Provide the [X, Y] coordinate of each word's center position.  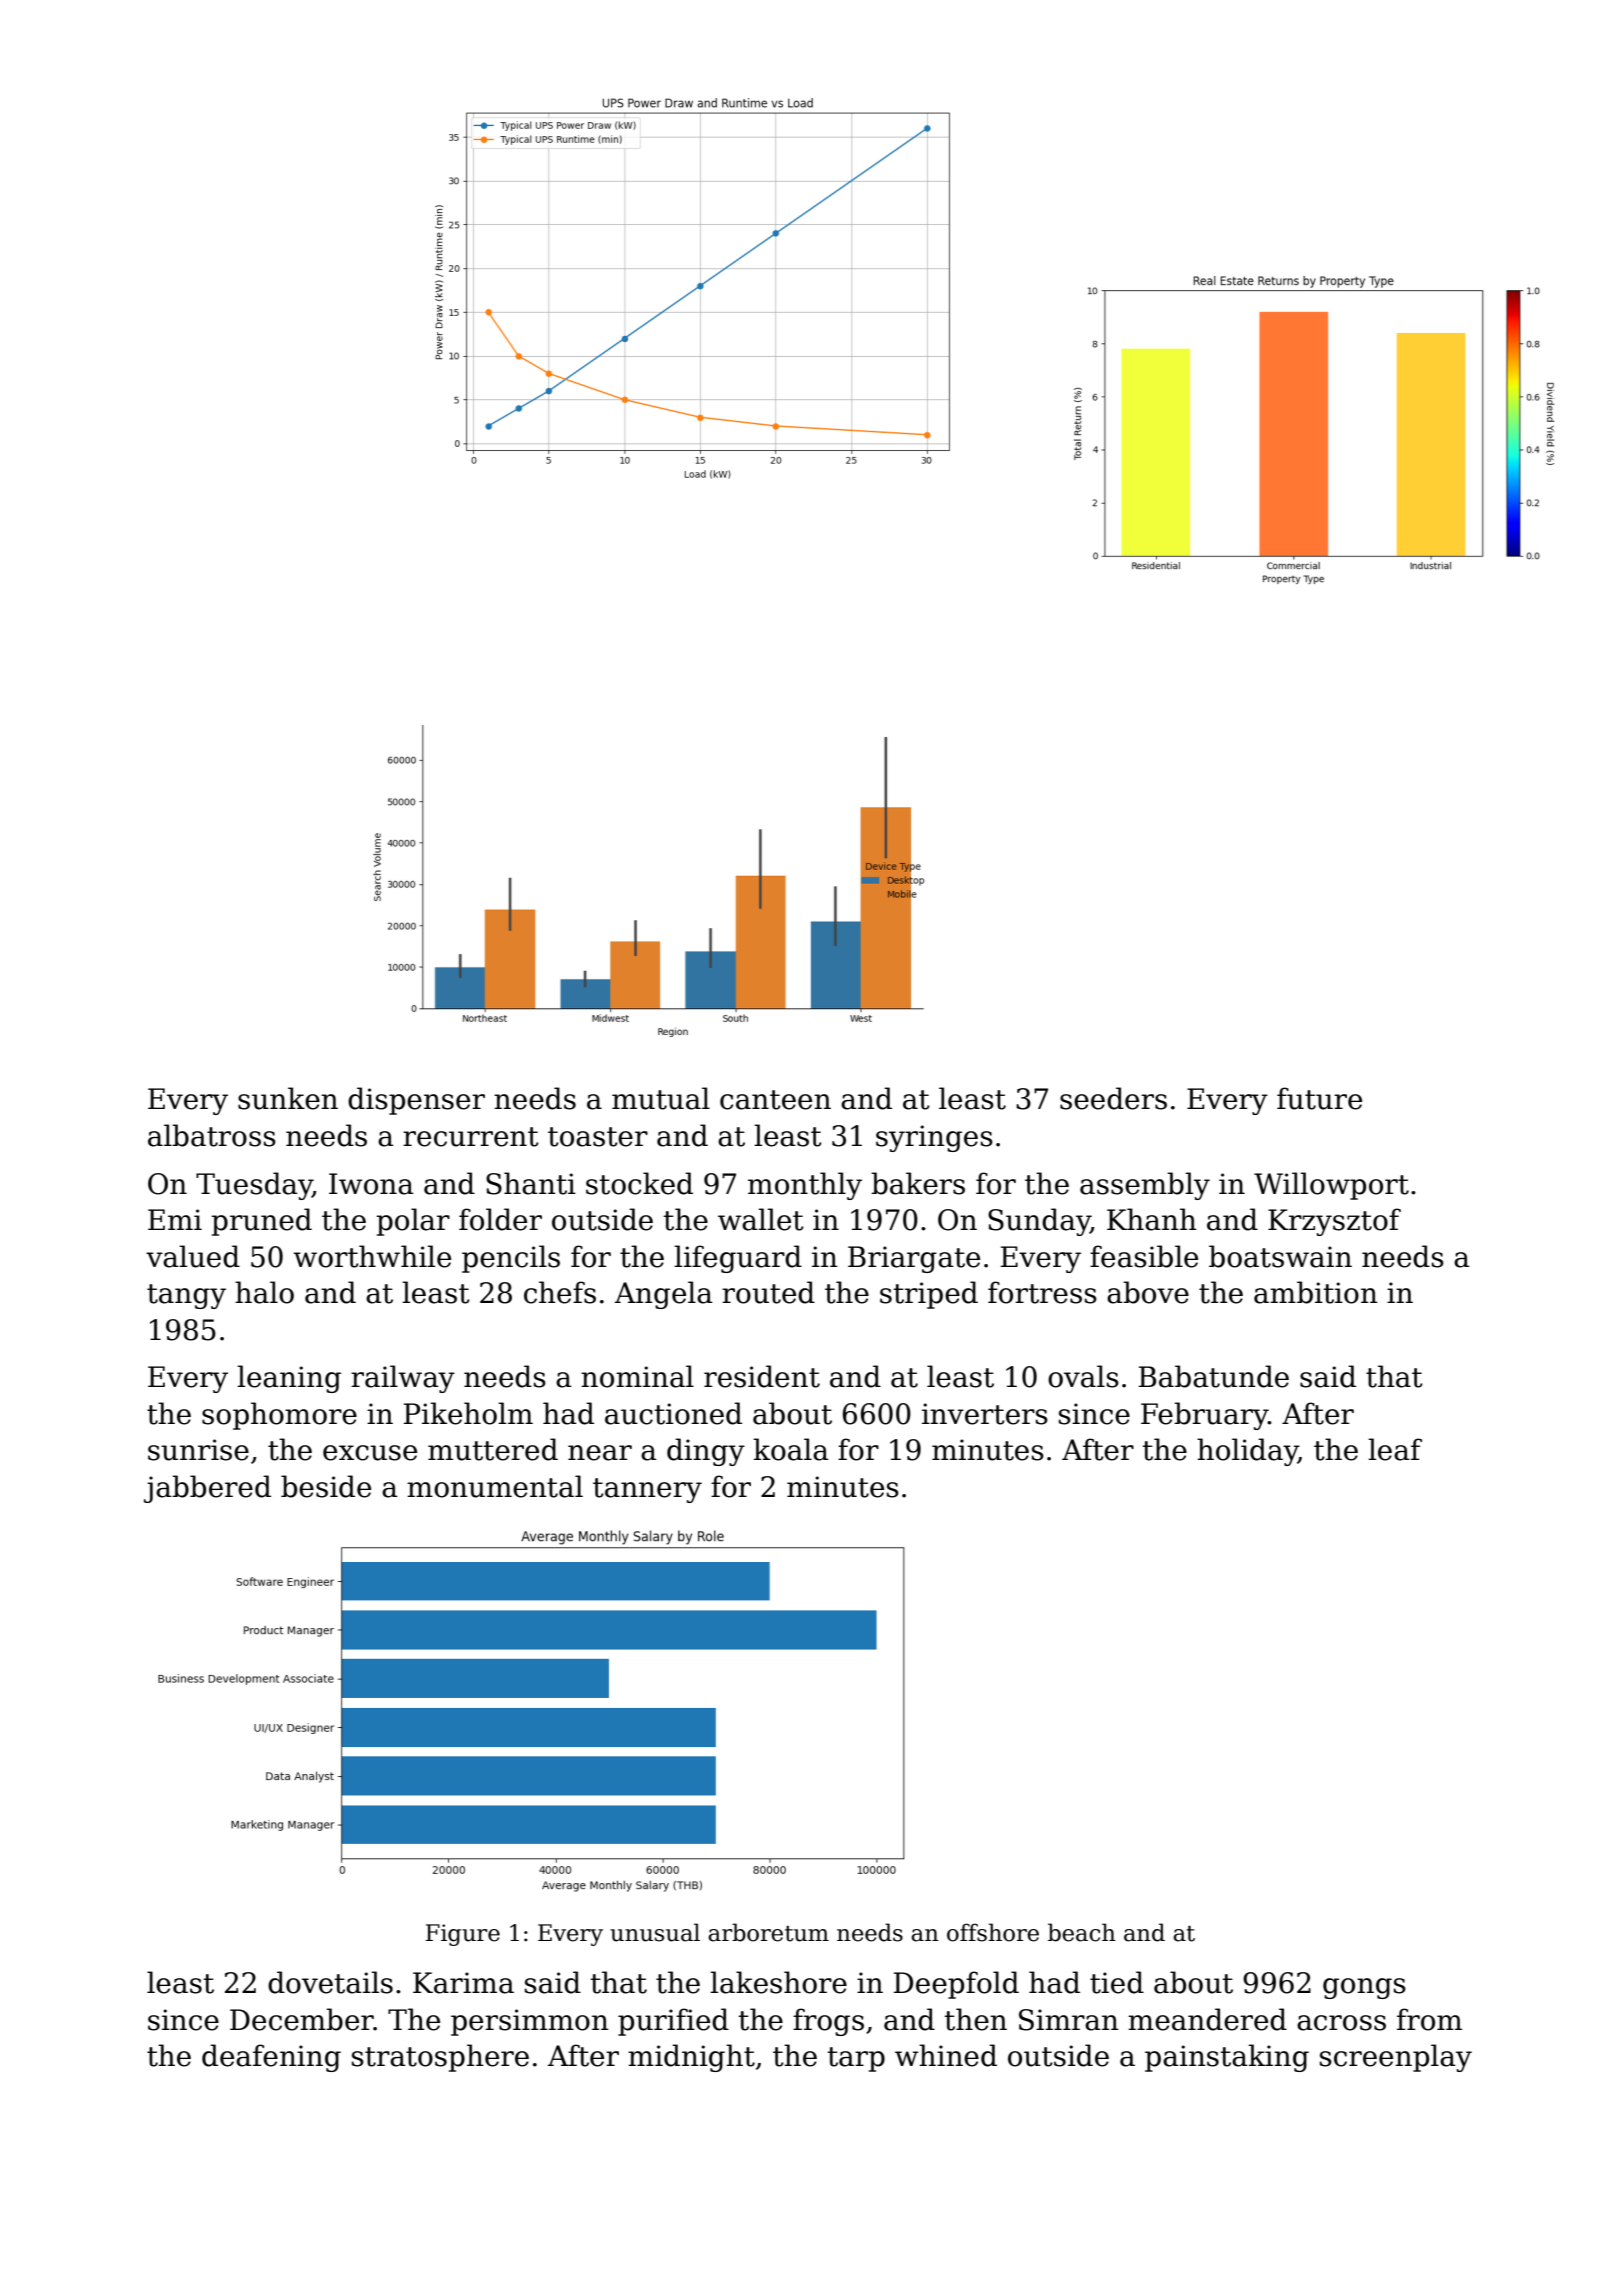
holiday [1247, 1452]
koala [791, 1449]
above [1148, 1292]
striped [929, 1295]
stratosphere [440, 2058]
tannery [647, 1490]
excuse [370, 1453]
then [975, 2019]
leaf [1395, 1449]
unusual [655, 1932]
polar [413, 1222]
